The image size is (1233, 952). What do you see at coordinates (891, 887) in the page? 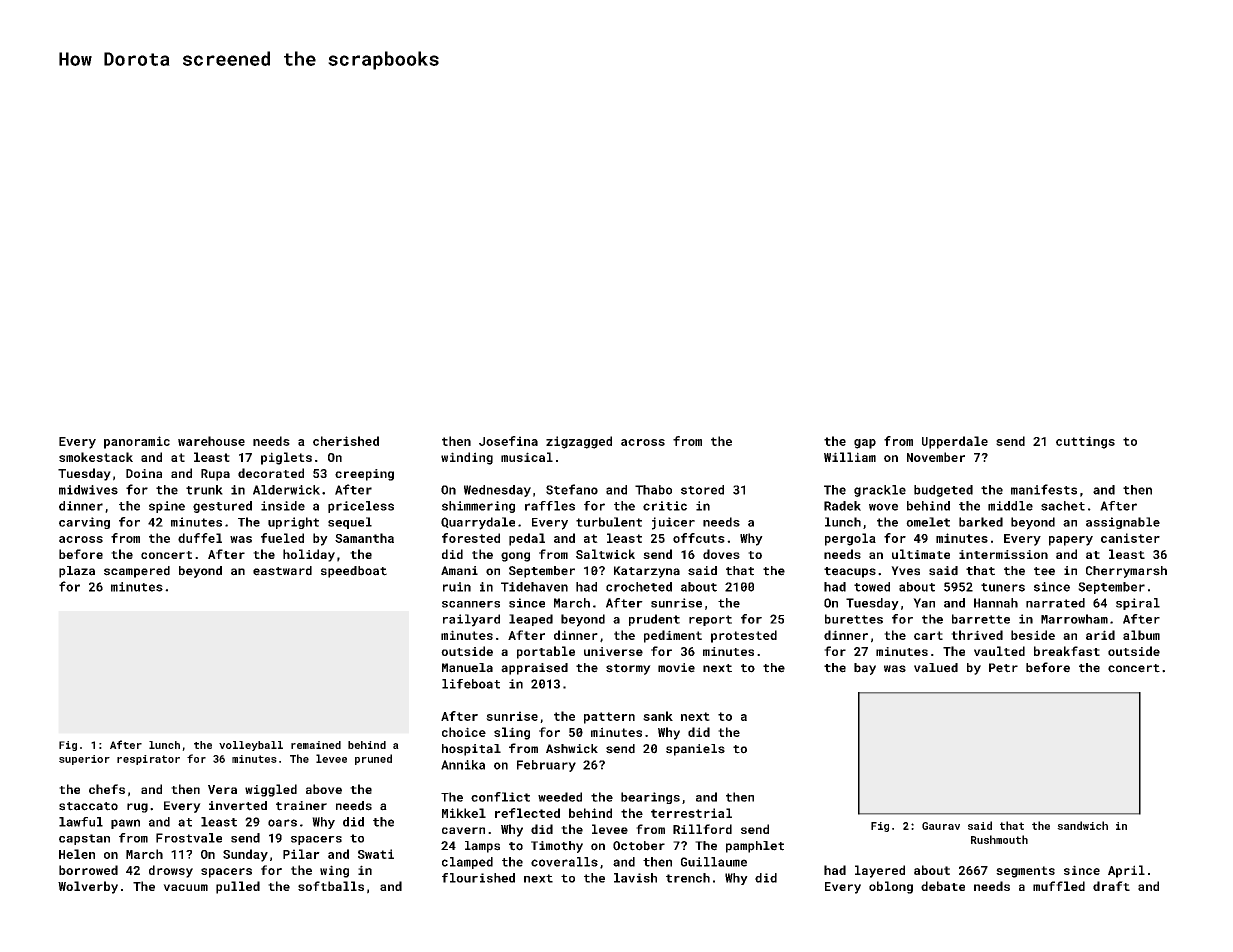
I see `oblong` at bounding box center [891, 887].
